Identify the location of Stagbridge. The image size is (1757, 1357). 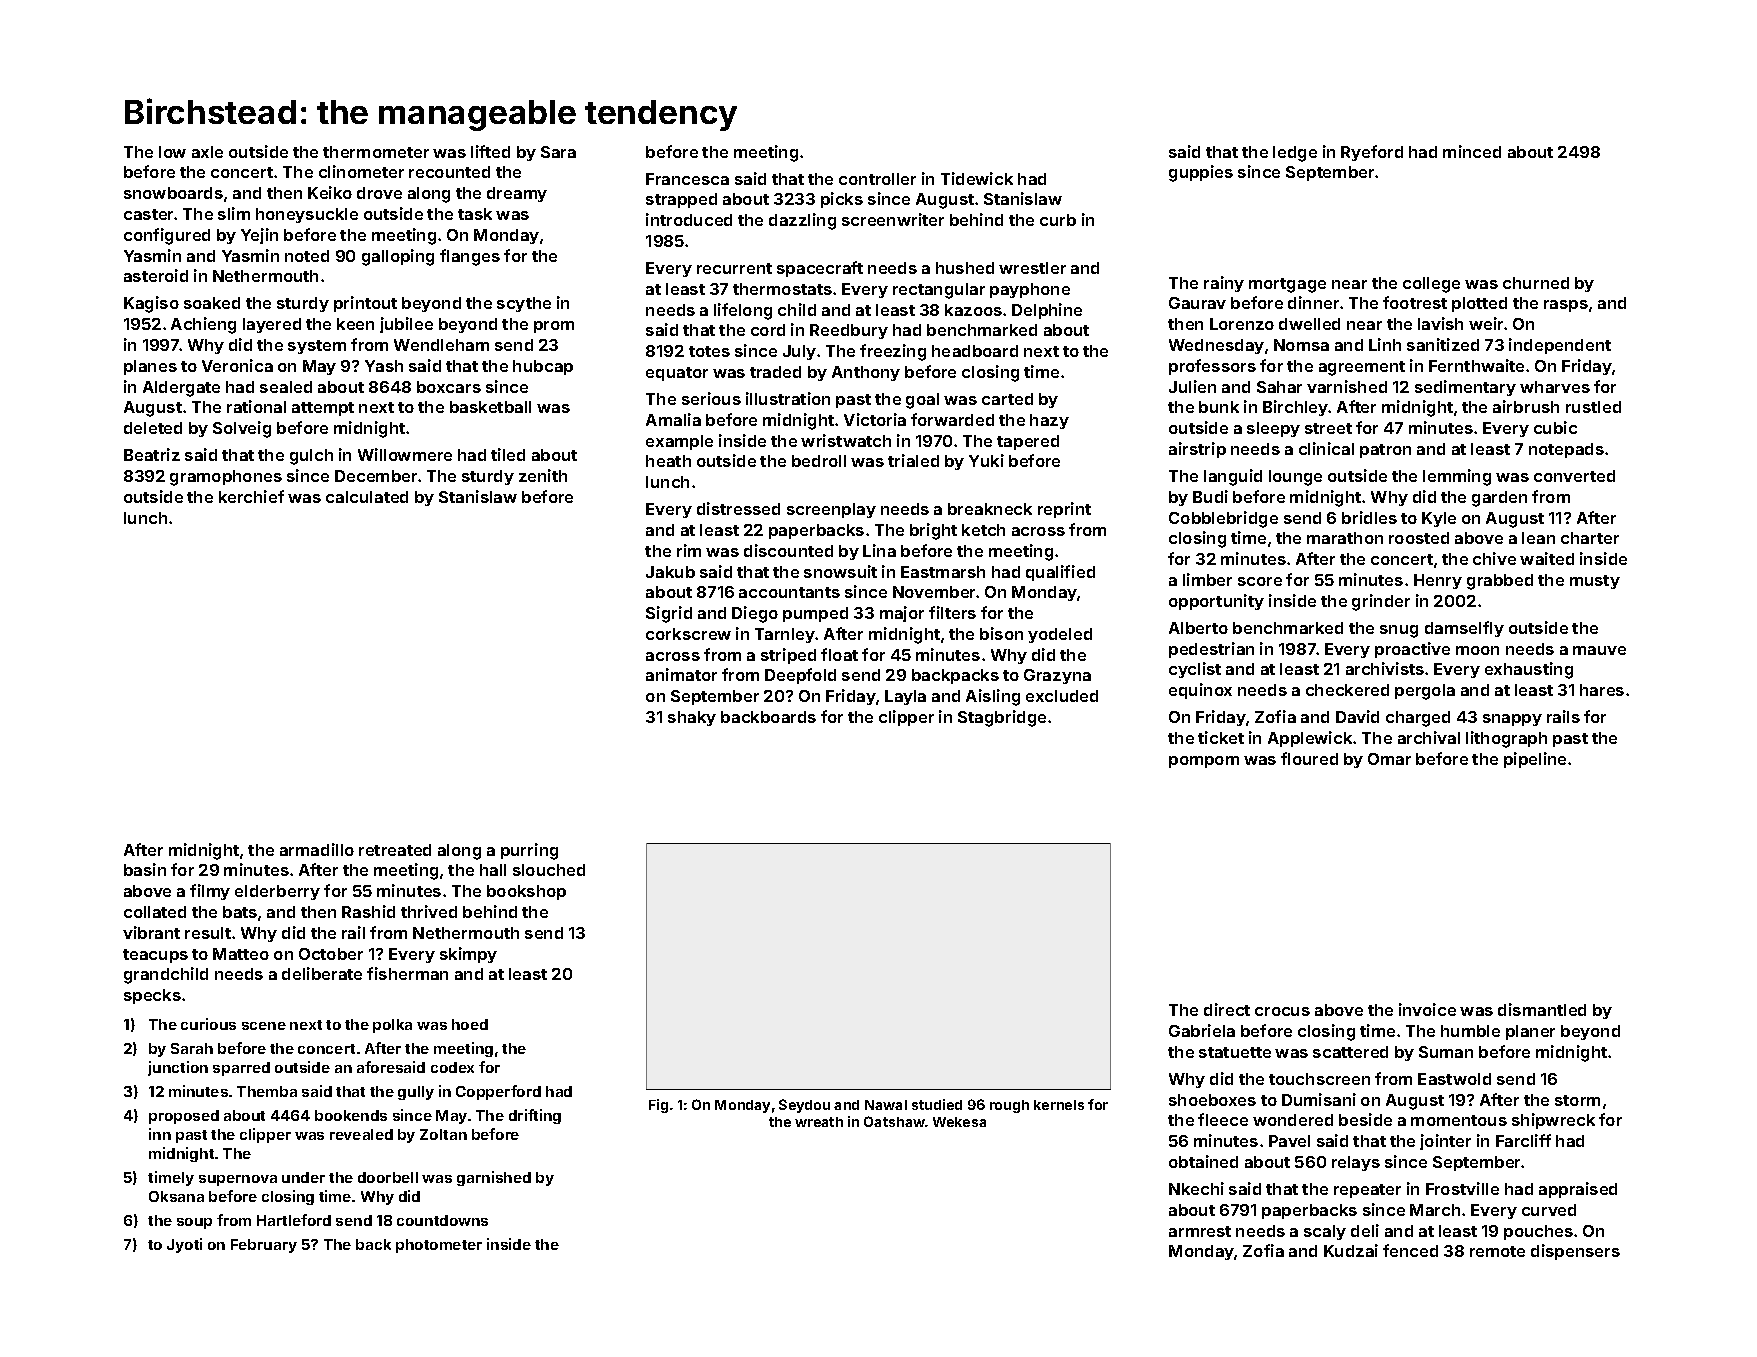
(1002, 718).
